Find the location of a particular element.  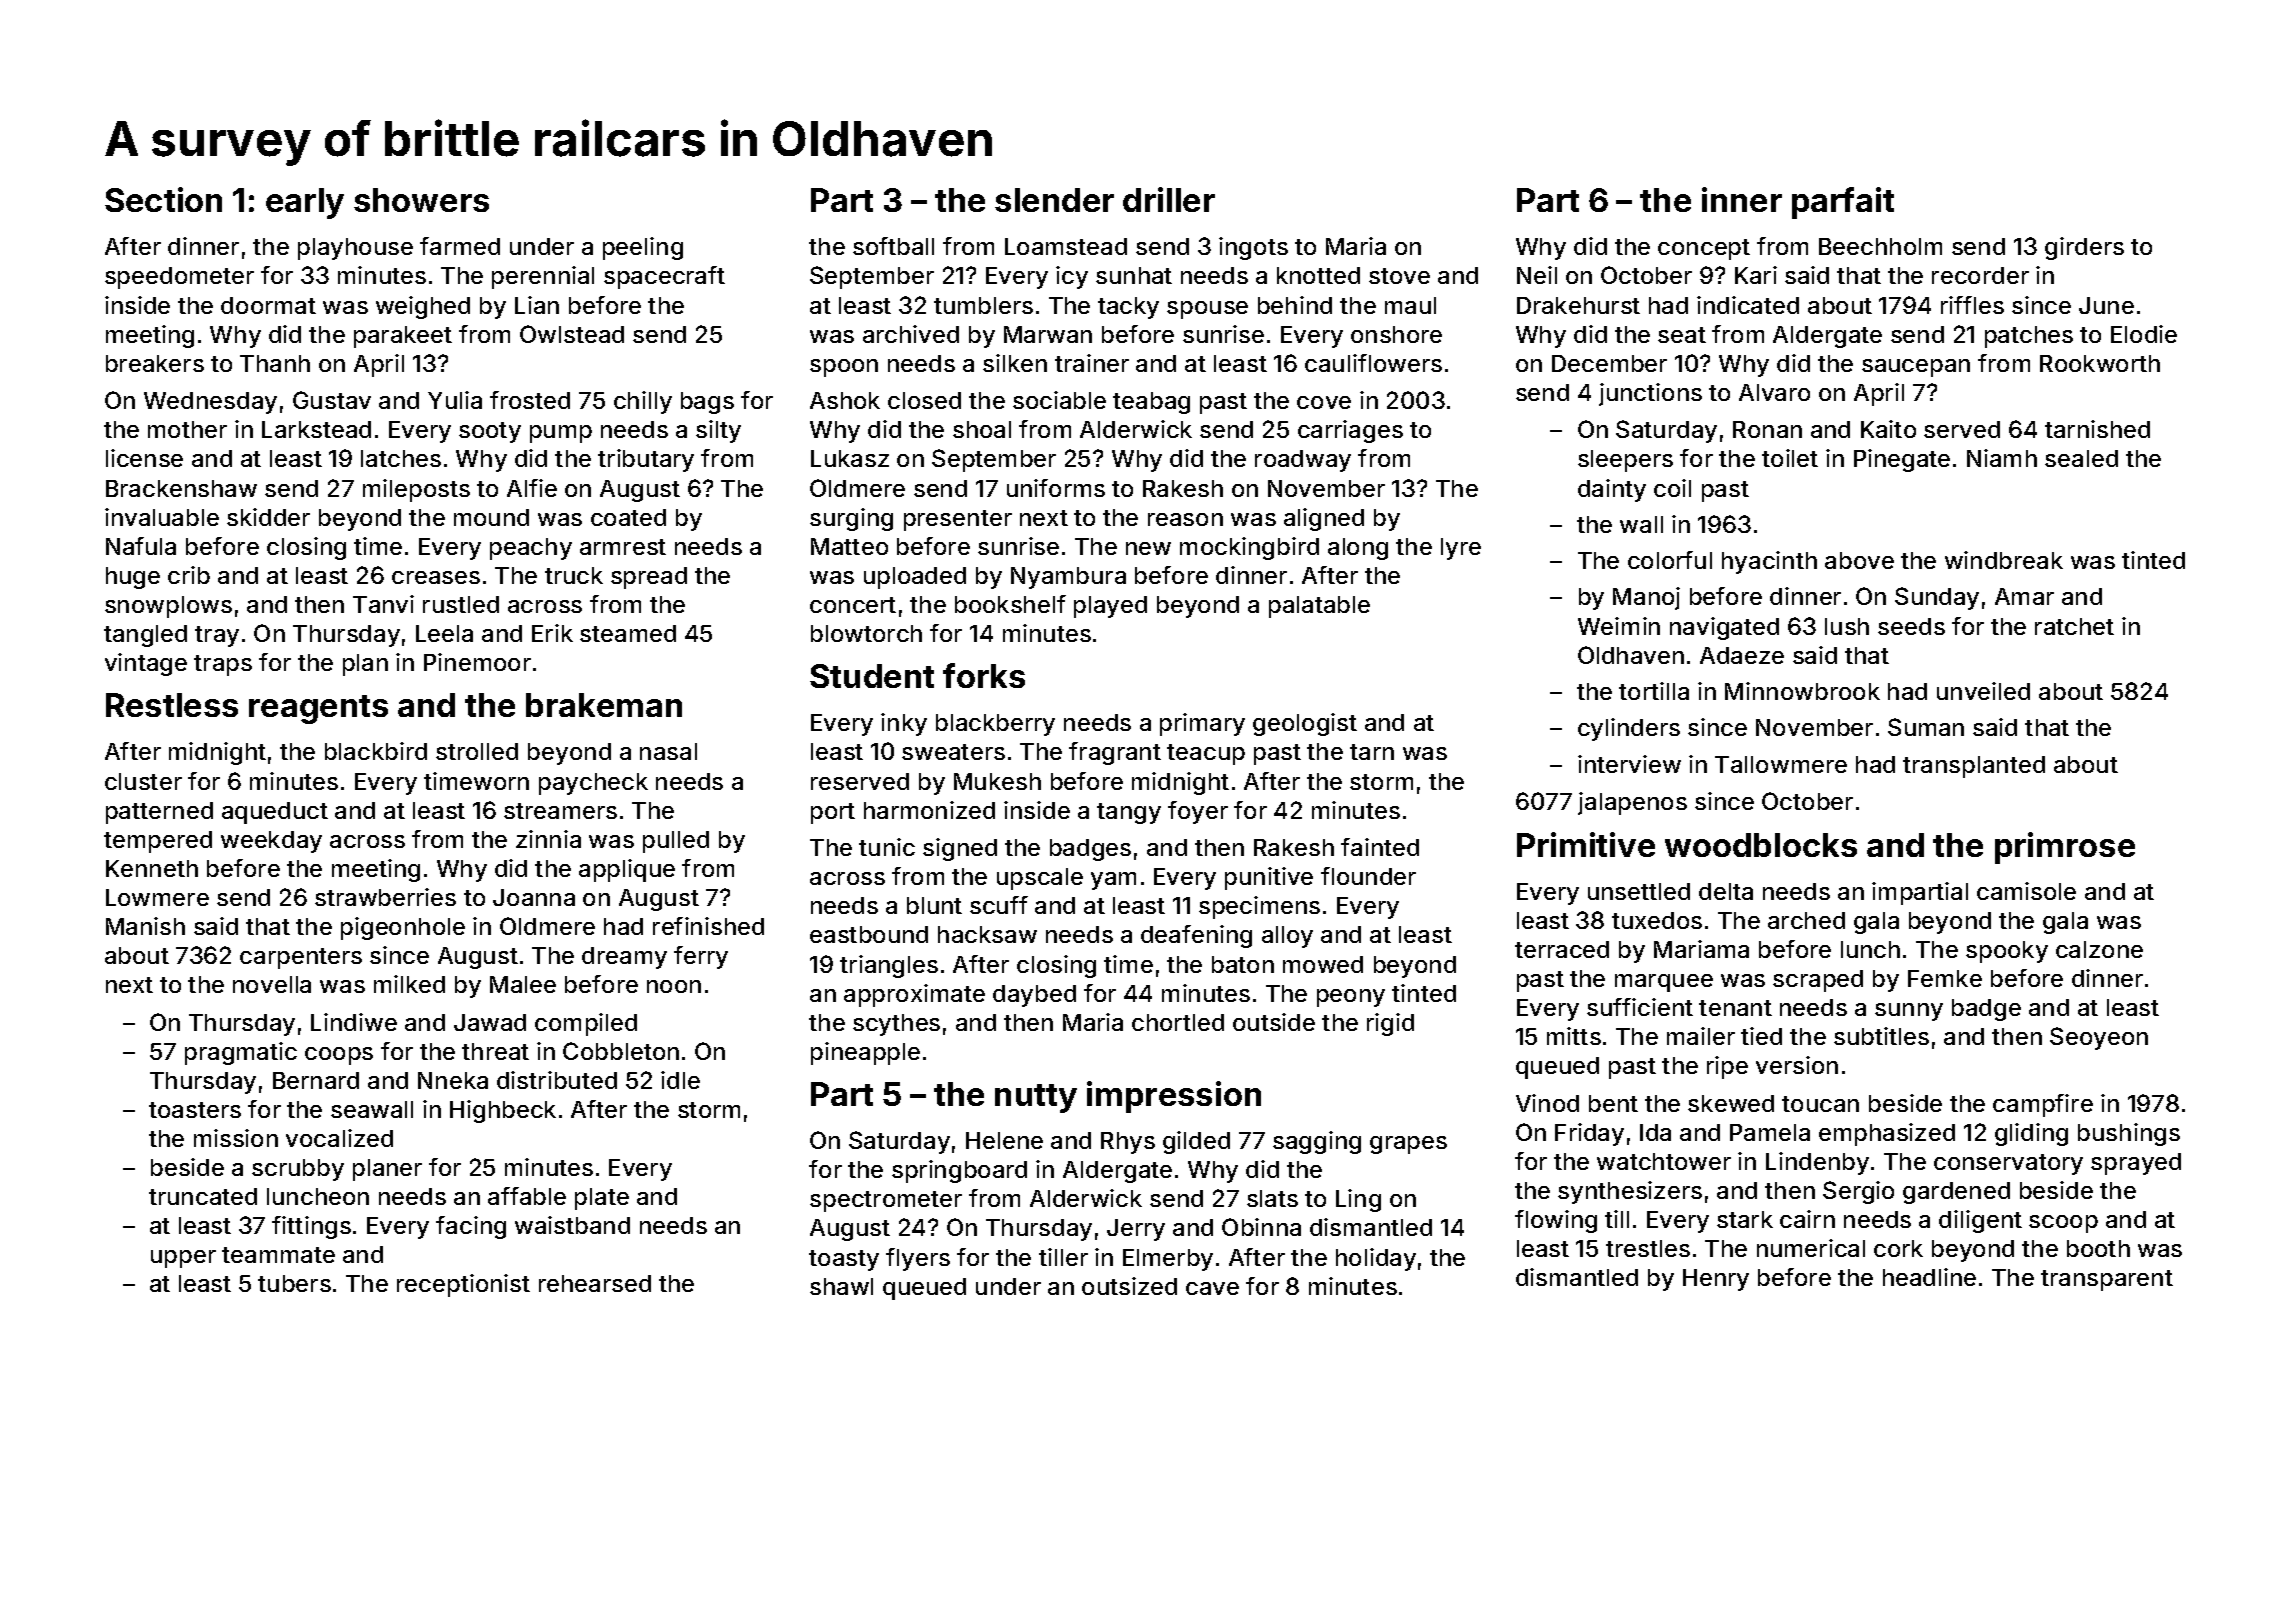

fainted is located at coordinates (1380, 847).
